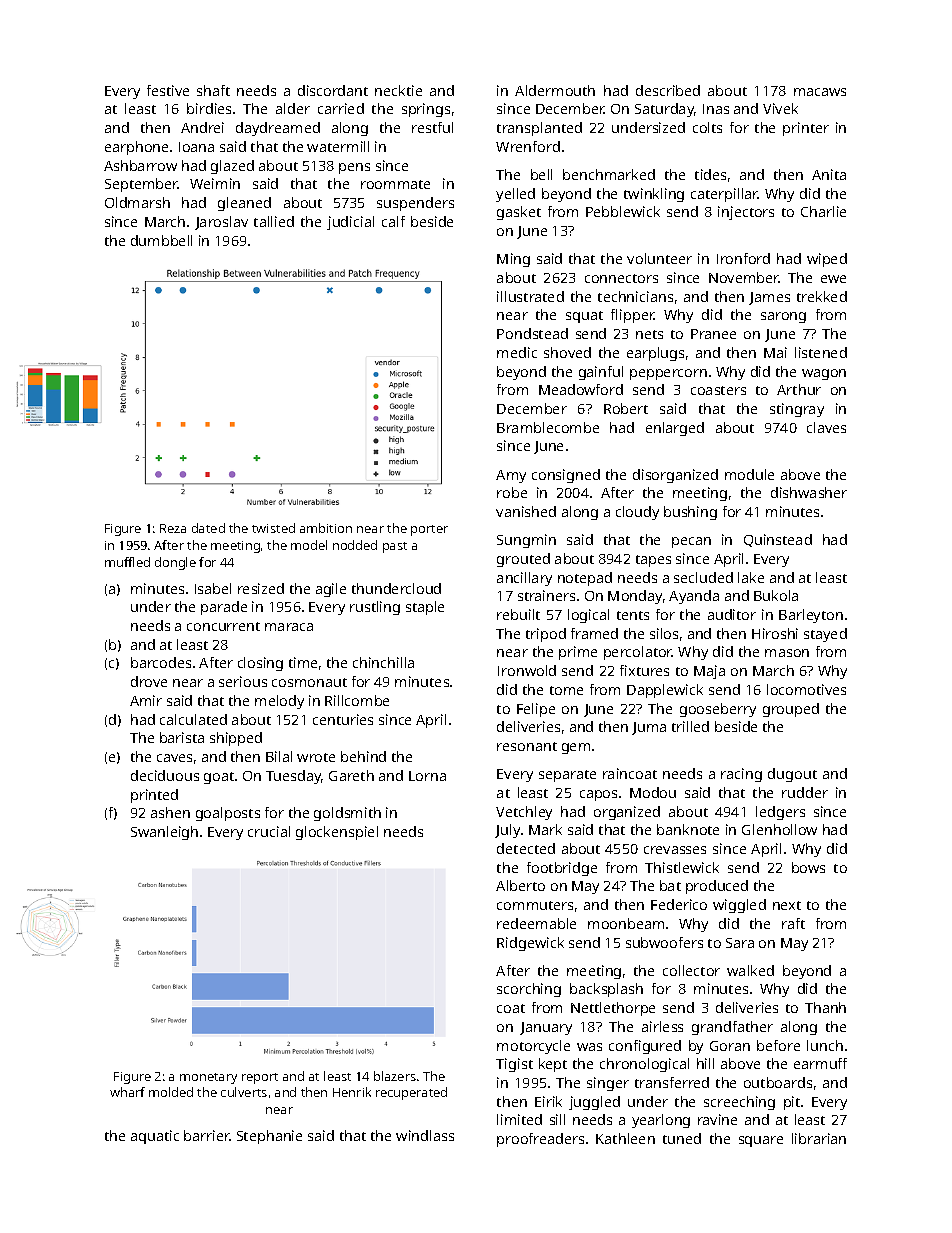 Image resolution: width=952 pixels, height=1233 pixels. I want to click on tallied, so click(274, 221).
